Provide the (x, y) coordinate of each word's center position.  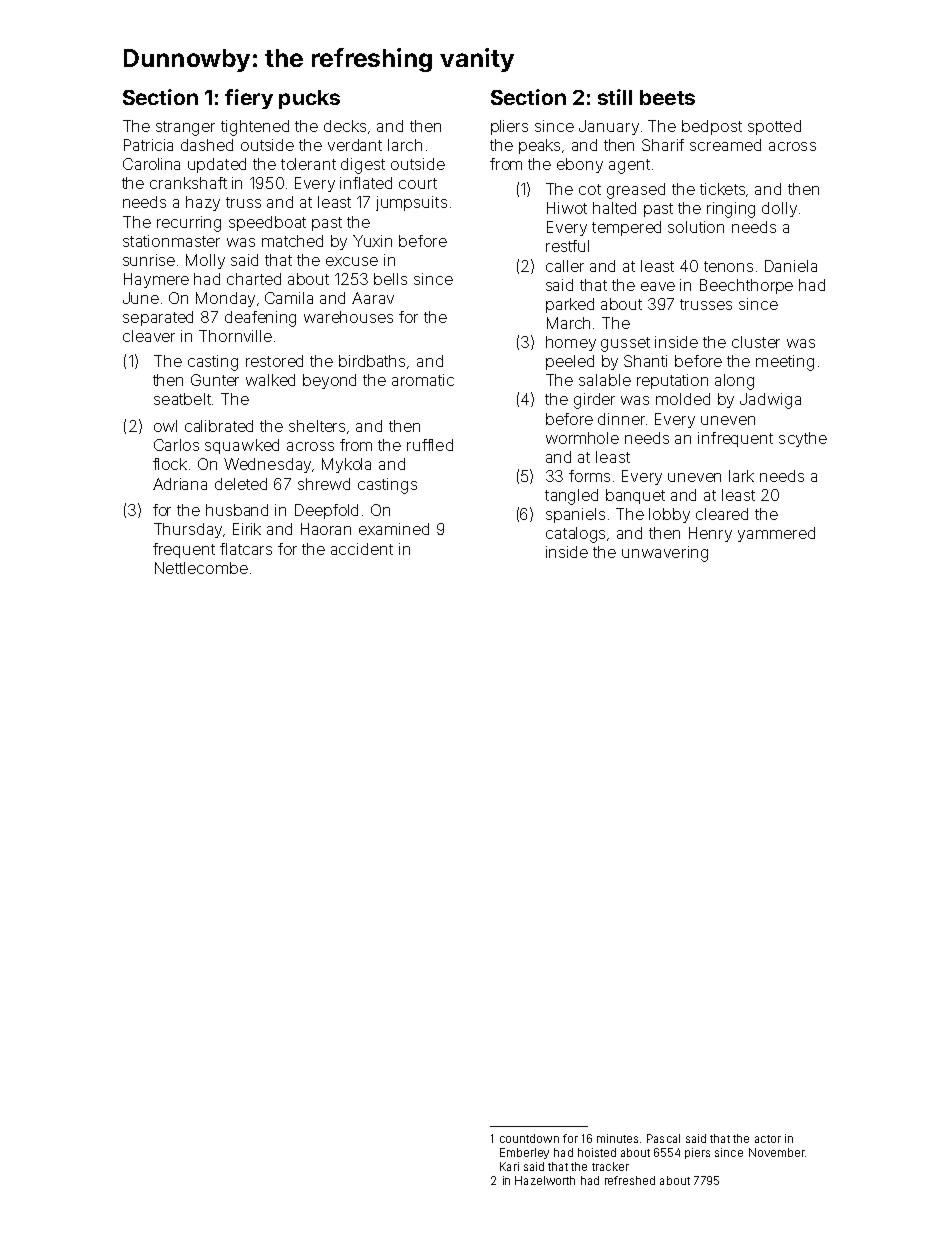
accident (362, 549)
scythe (803, 439)
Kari (509, 1166)
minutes (617, 1138)
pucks (309, 99)
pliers (509, 127)
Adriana (180, 484)
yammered (776, 534)
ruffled (430, 445)
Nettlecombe (201, 568)
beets (667, 97)
